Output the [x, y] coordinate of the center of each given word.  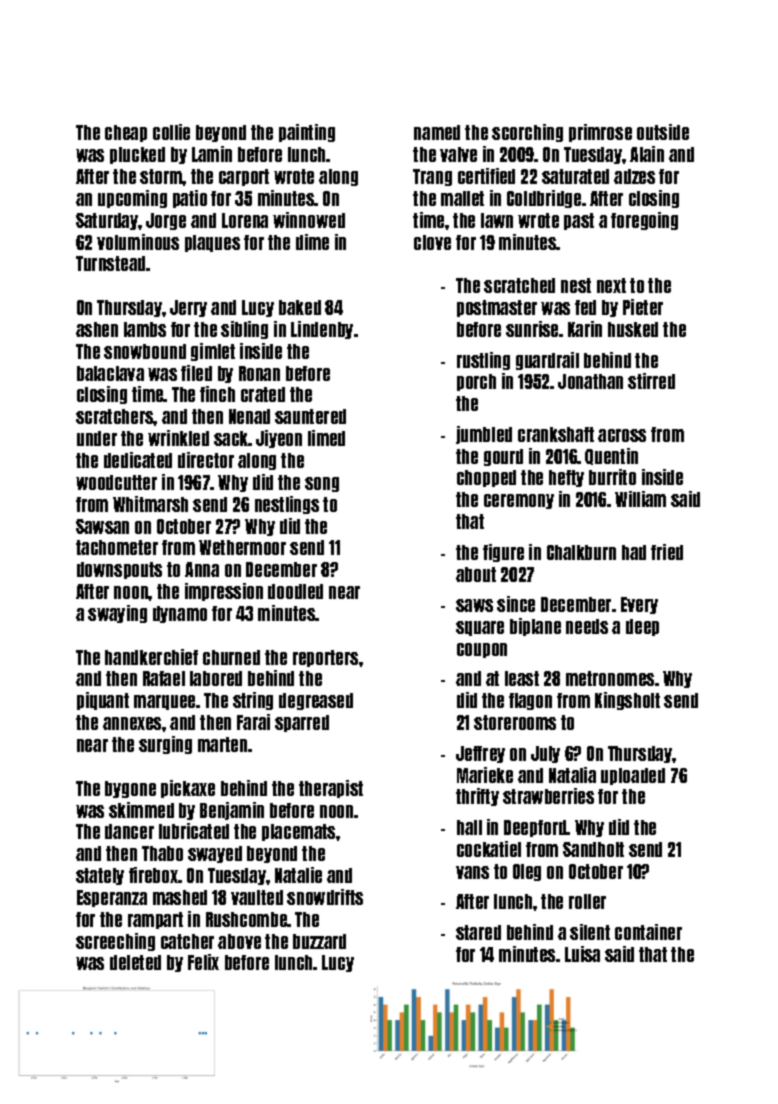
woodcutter [116, 482]
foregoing [644, 221]
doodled [295, 591]
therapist [331, 789]
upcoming [132, 199]
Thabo [162, 853]
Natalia [572, 775]
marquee [164, 702]
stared [478, 932]
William [640, 499]
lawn [497, 220]
